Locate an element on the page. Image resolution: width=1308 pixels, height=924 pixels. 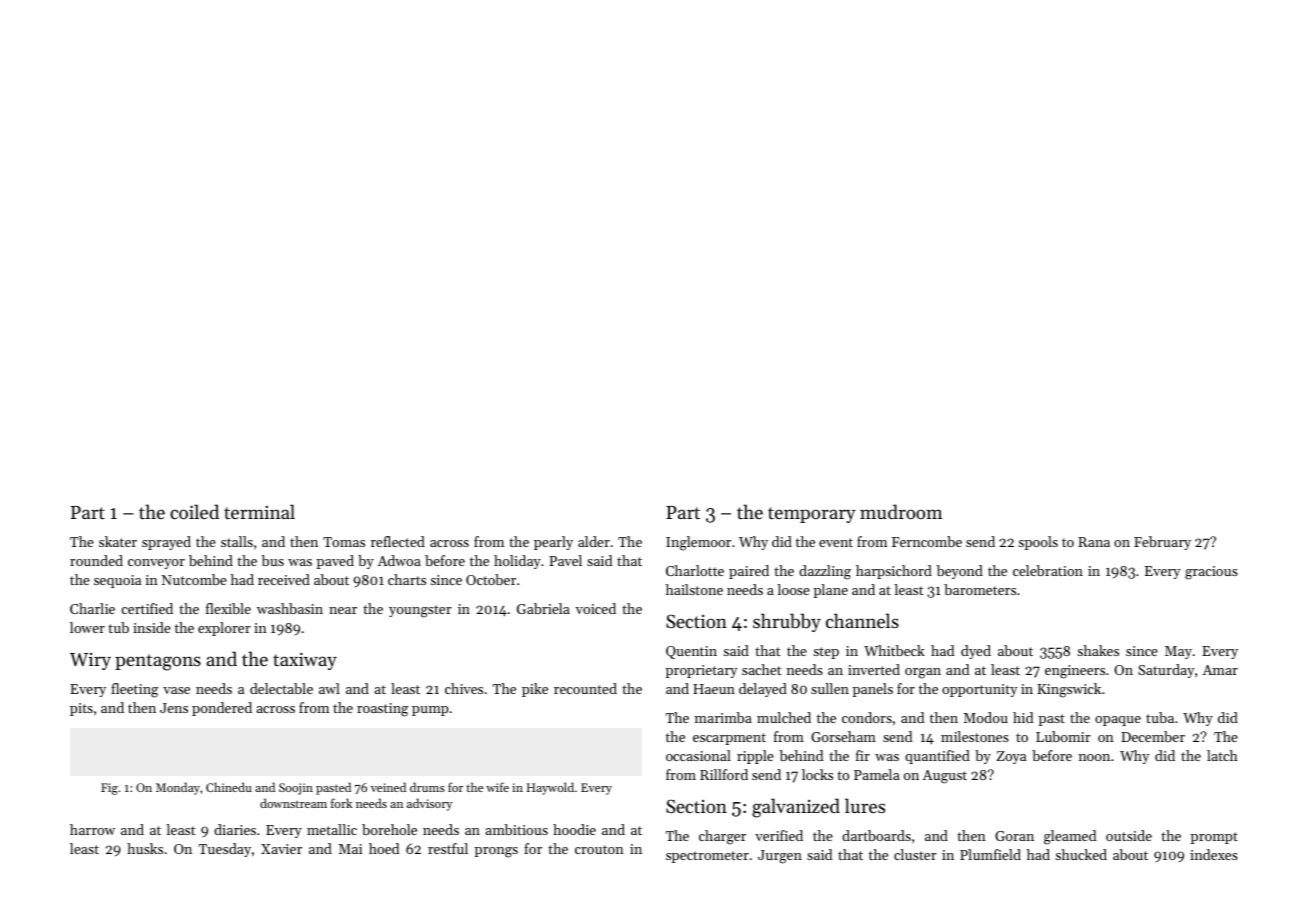
received is located at coordinates (284, 579).
